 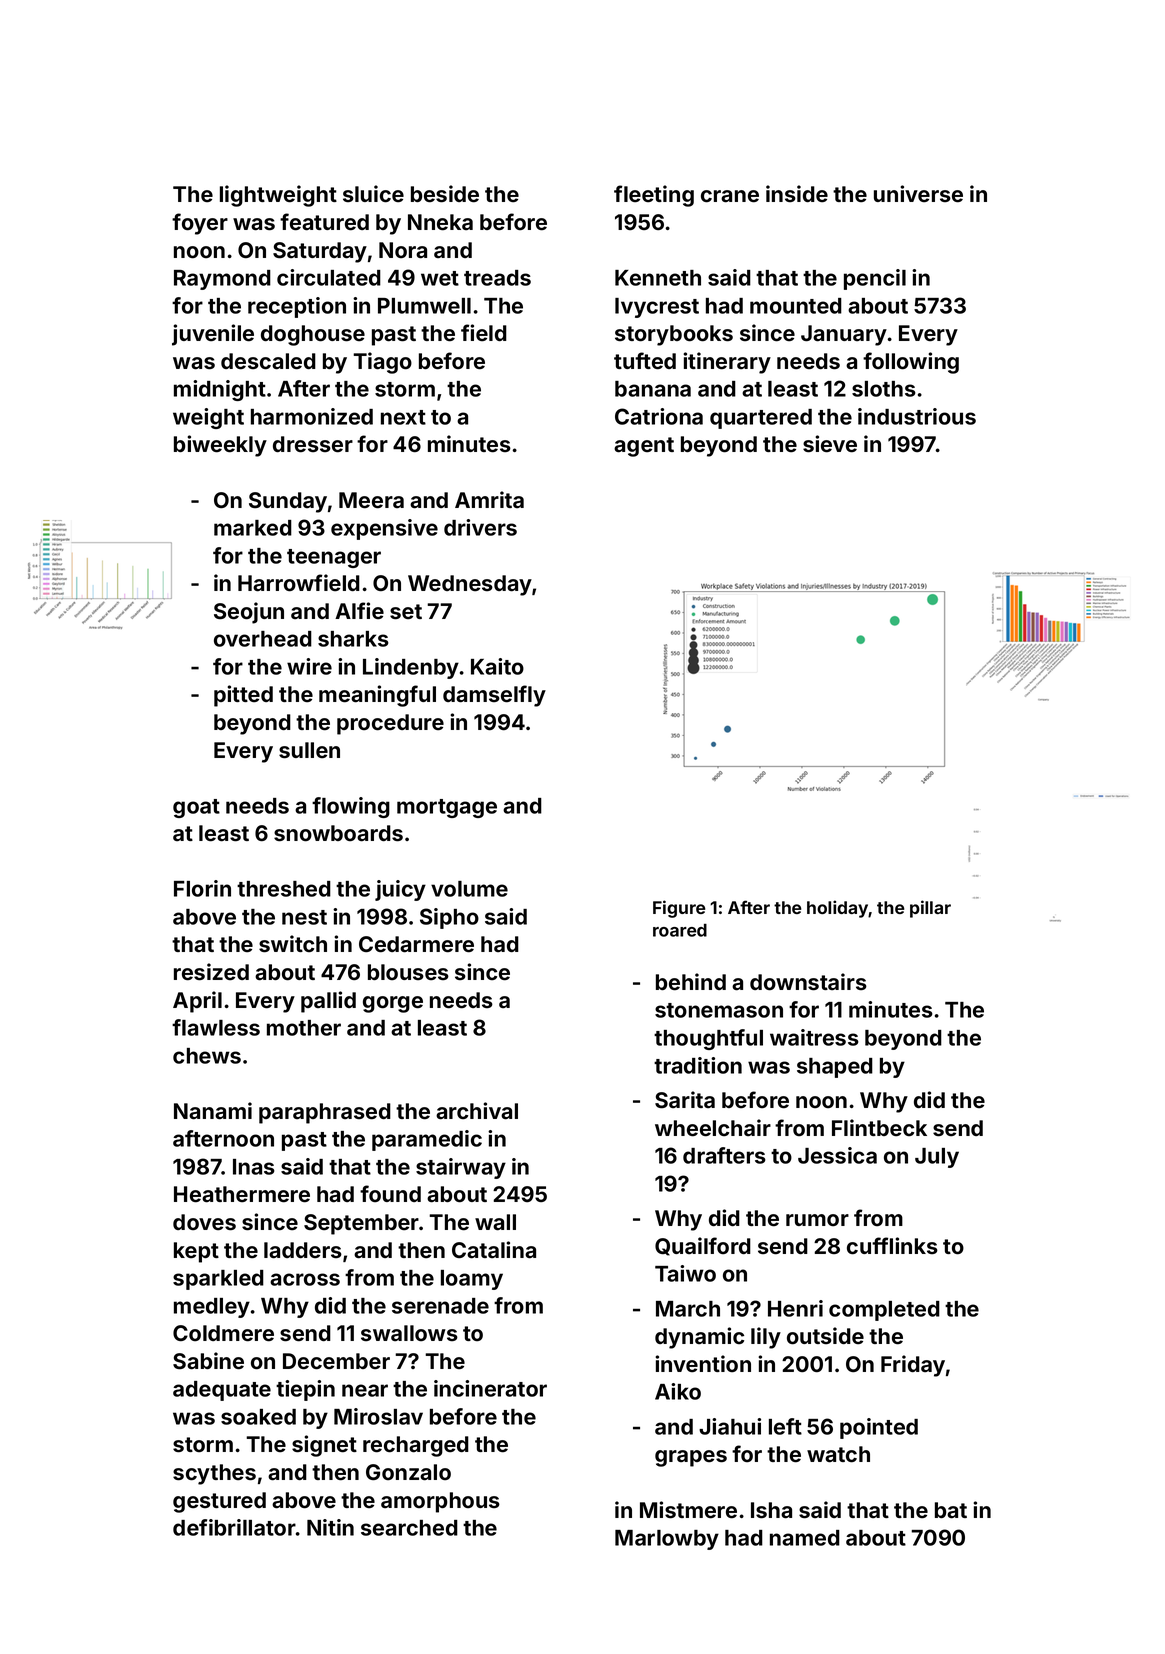 What do you see at coordinates (202, 888) in the screenshot?
I see `Florin` at bounding box center [202, 888].
